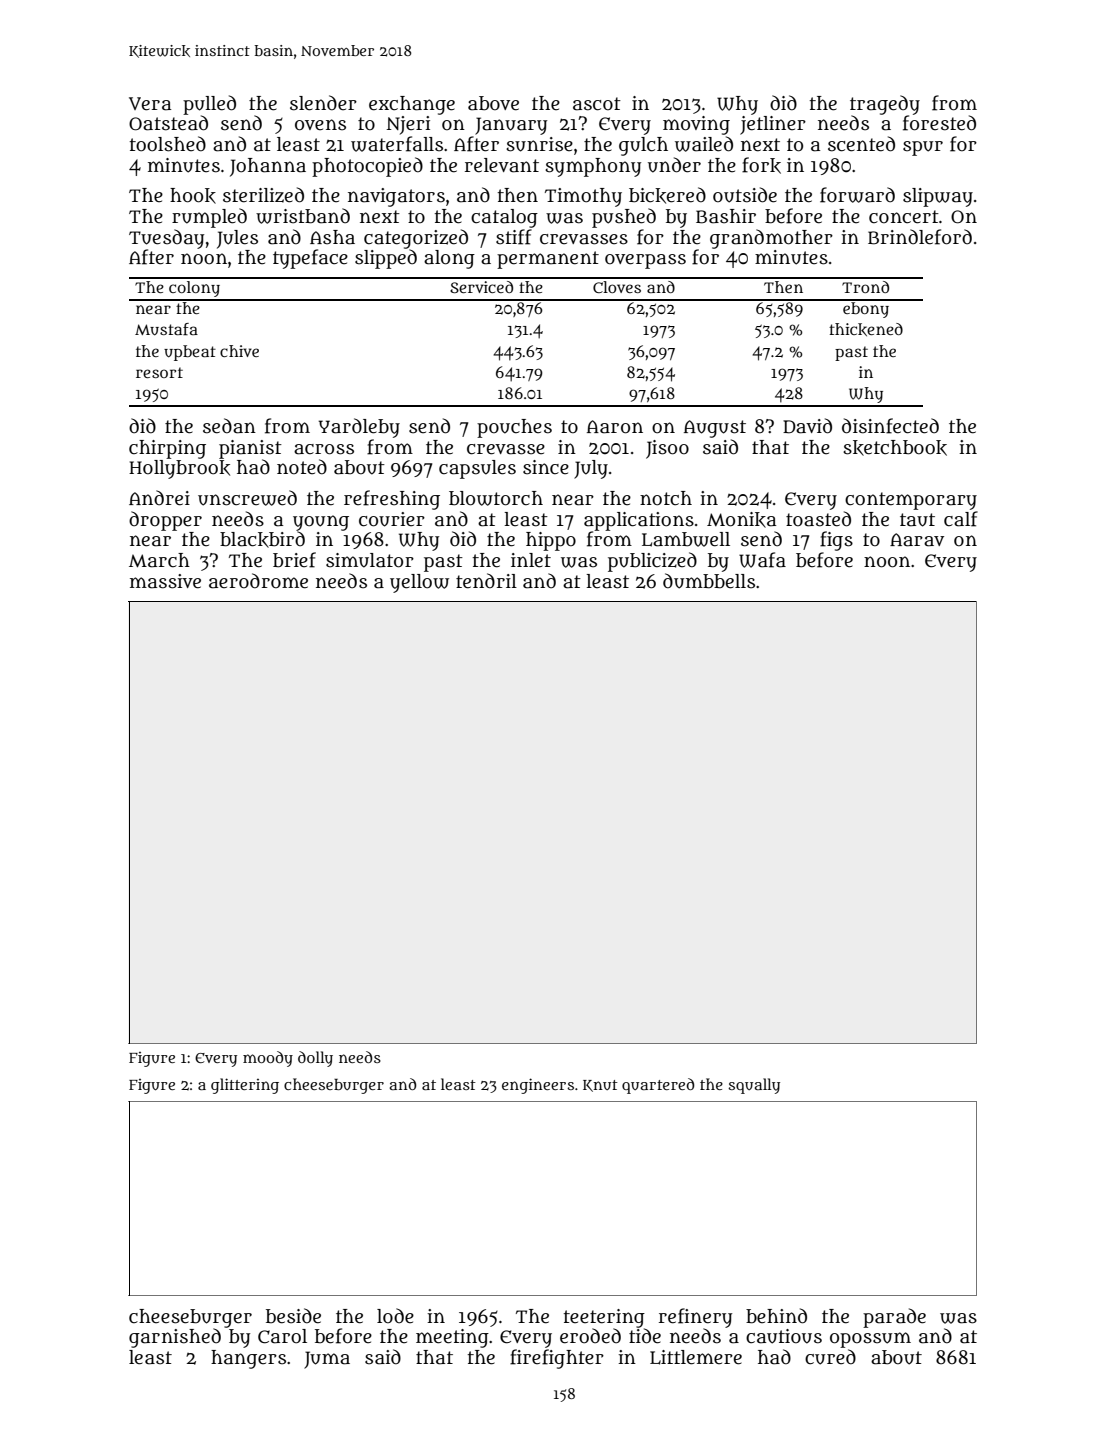 Image resolution: width=1106 pixels, height=1431 pixels. I want to click on dumbbells, so click(709, 581).
